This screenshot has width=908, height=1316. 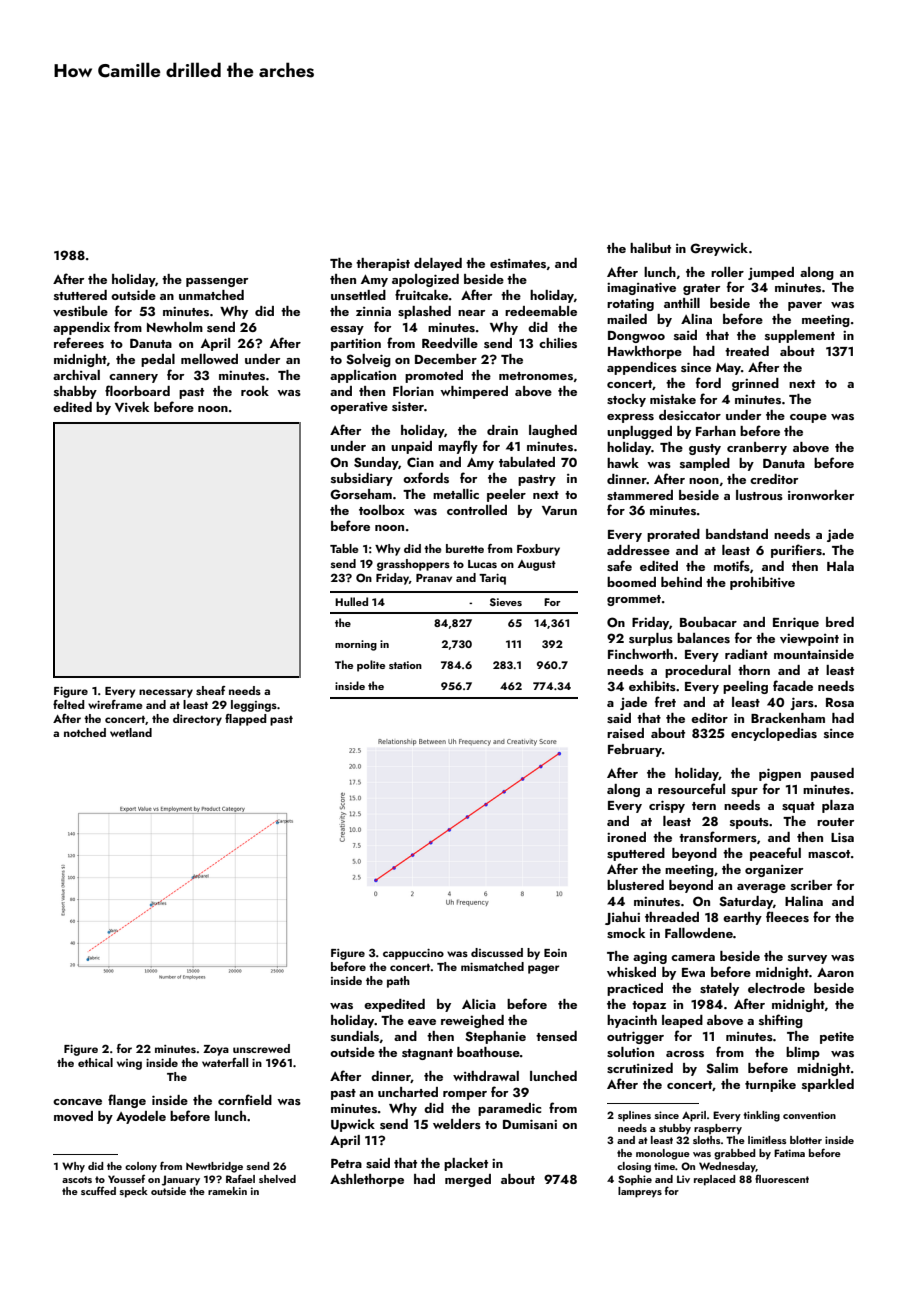 I want to click on purifiers, so click(x=796, y=551).
